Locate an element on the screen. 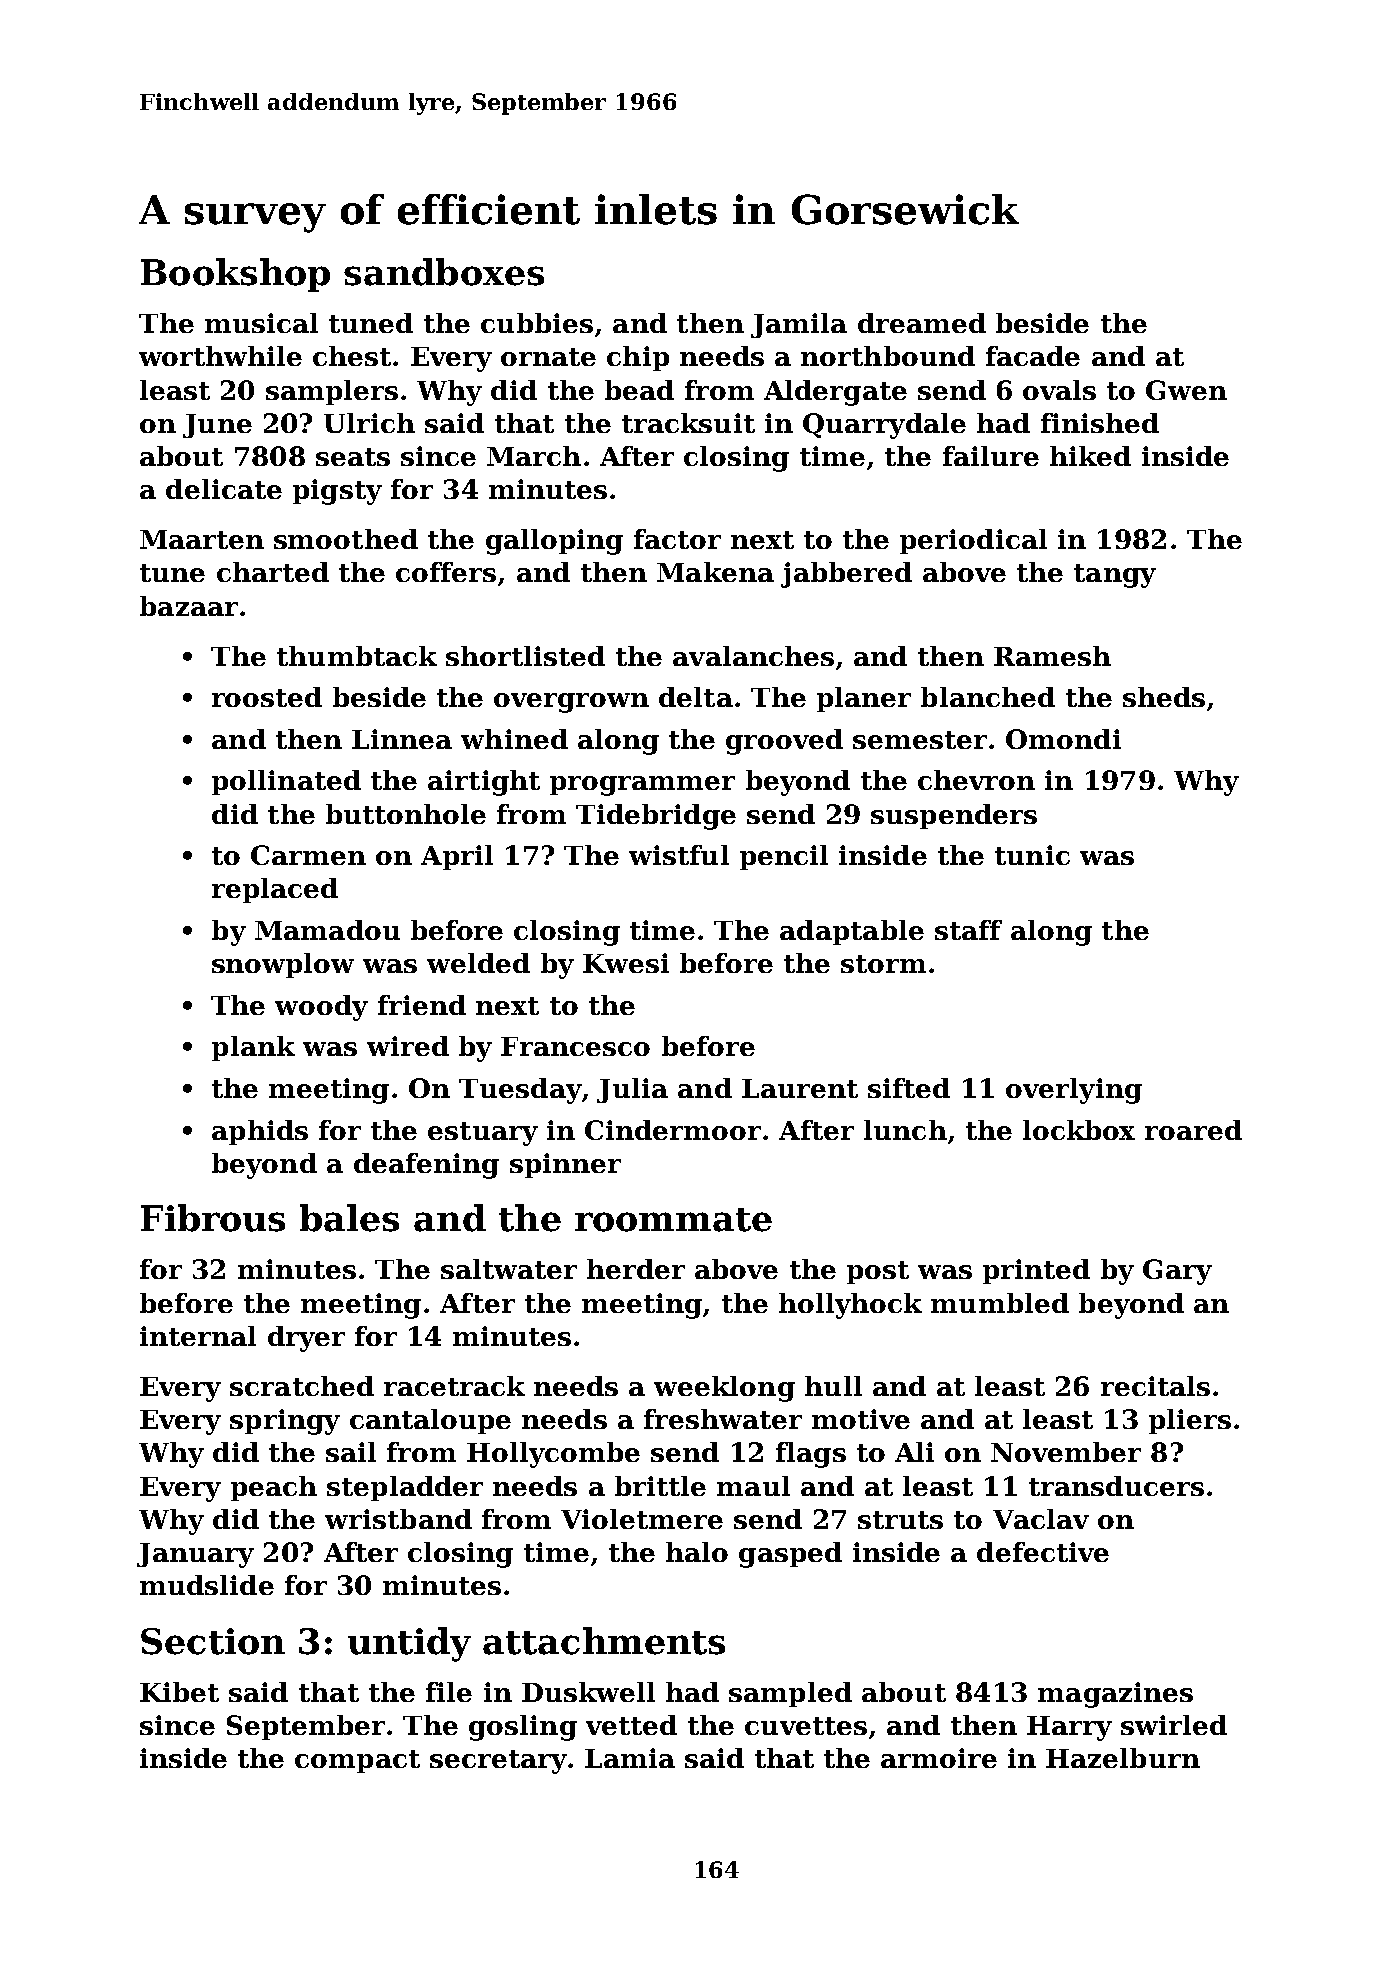 This screenshot has width=1386, height=1969. Laurent is located at coordinates (800, 1088).
